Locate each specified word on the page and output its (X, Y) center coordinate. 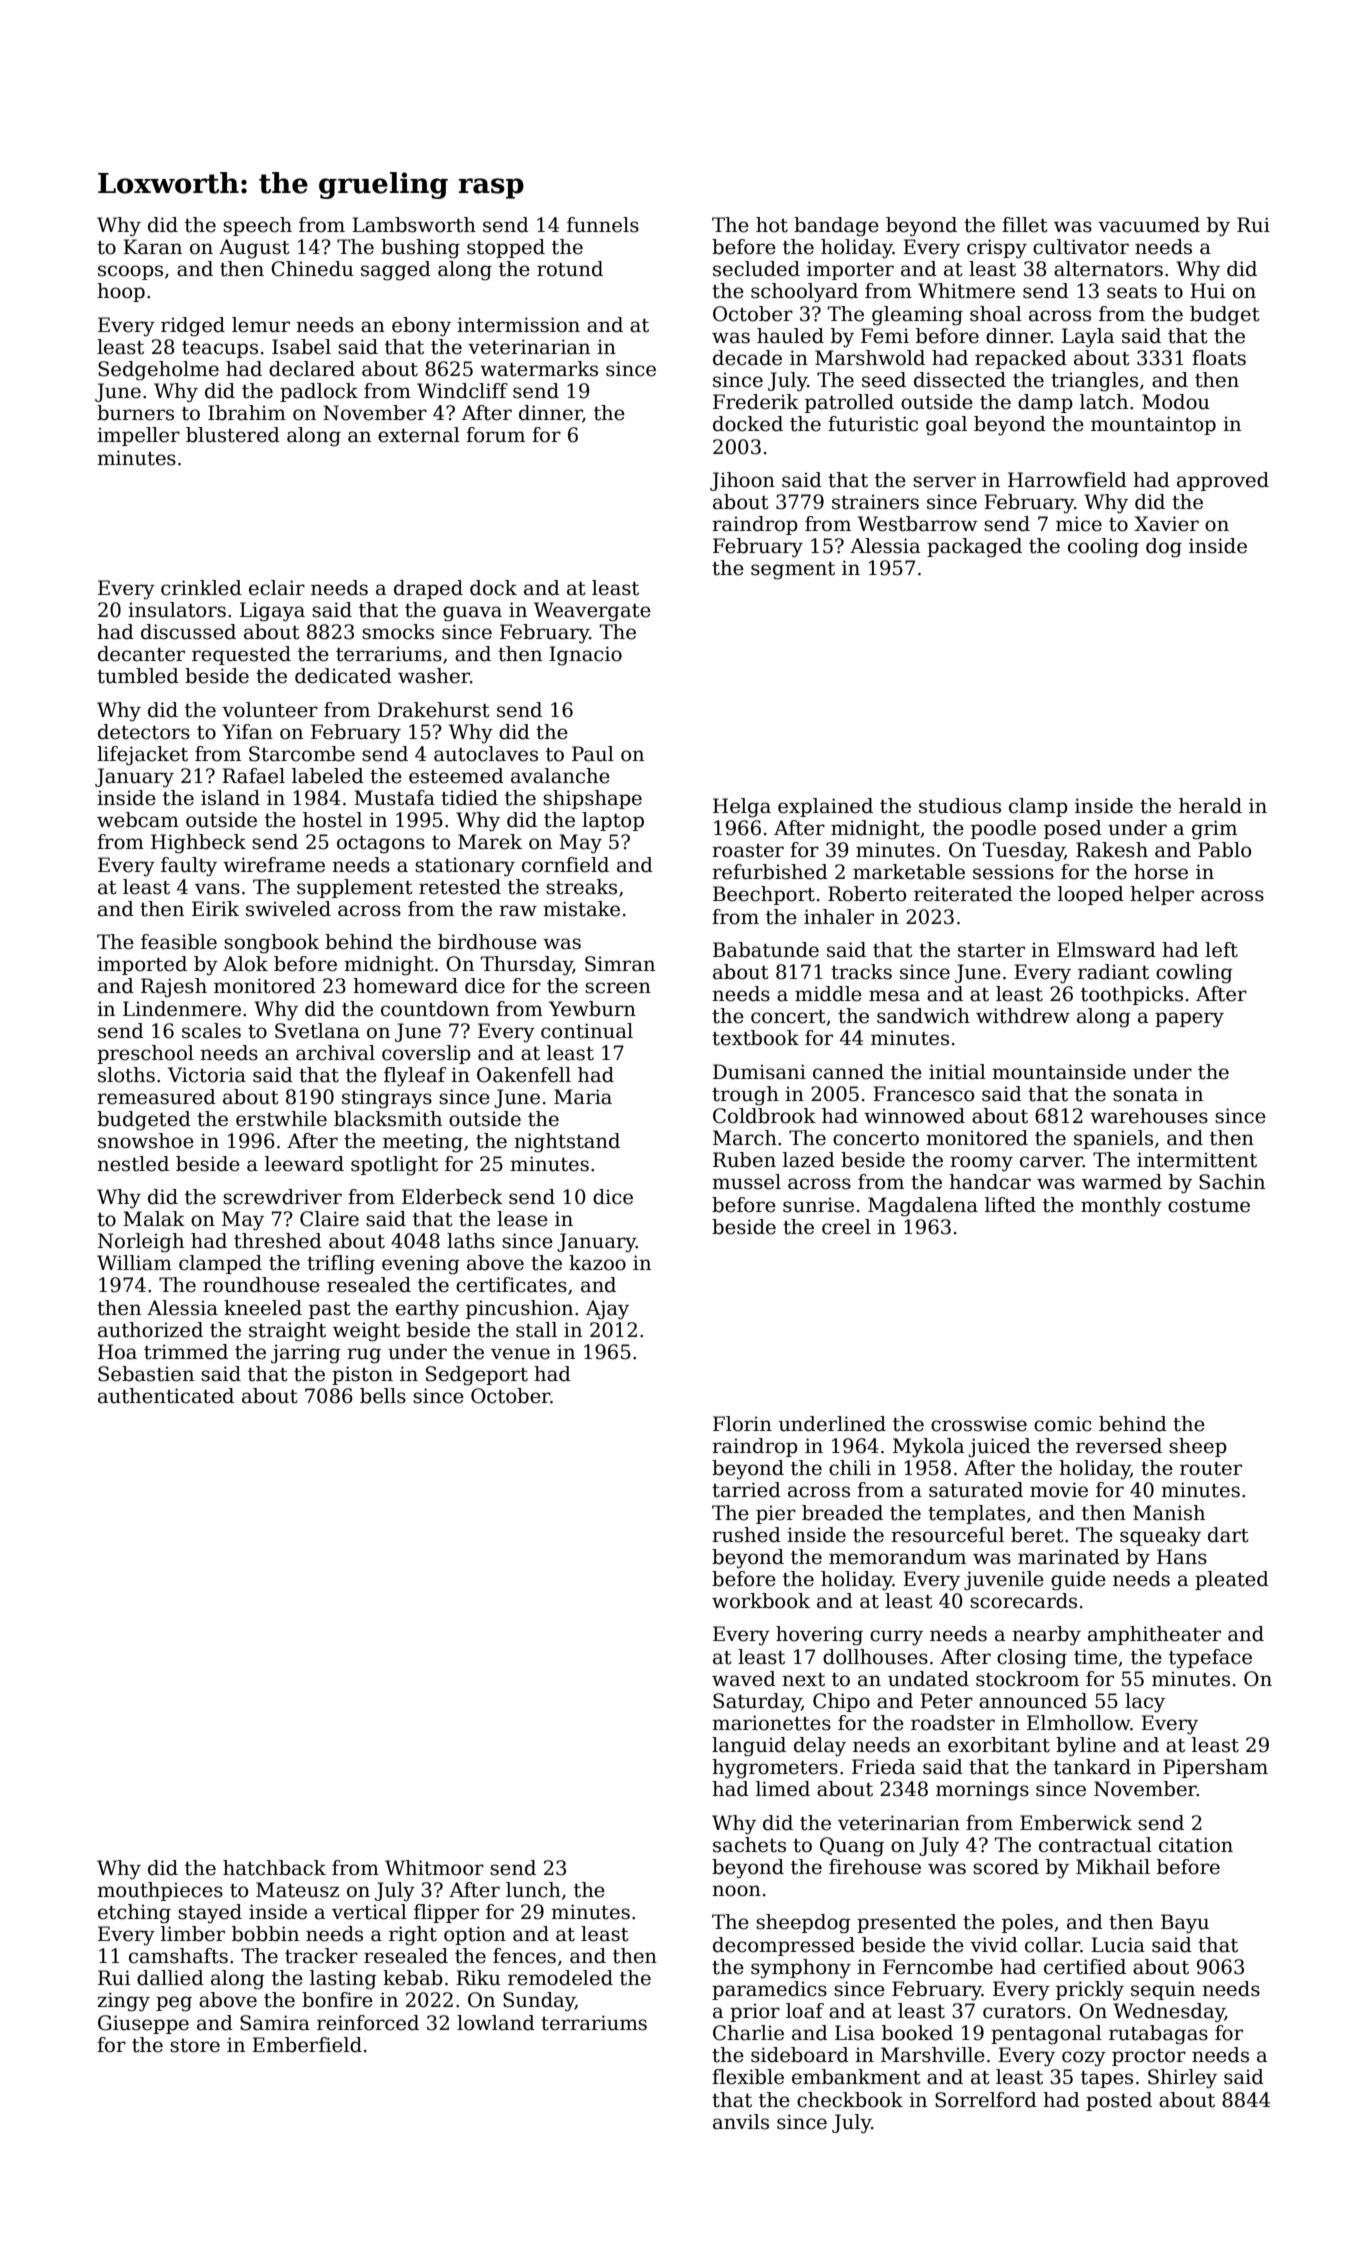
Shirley (1182, 2079)
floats (1219, 358)
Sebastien (146, 1374)
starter (991, 951)
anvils (741, 2122)
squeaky (1160, 1537)
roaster (748, 851)
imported (142, 965)
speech (257, 226)
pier (776, 1515)
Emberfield (307, 2045)
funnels (603, 225)
